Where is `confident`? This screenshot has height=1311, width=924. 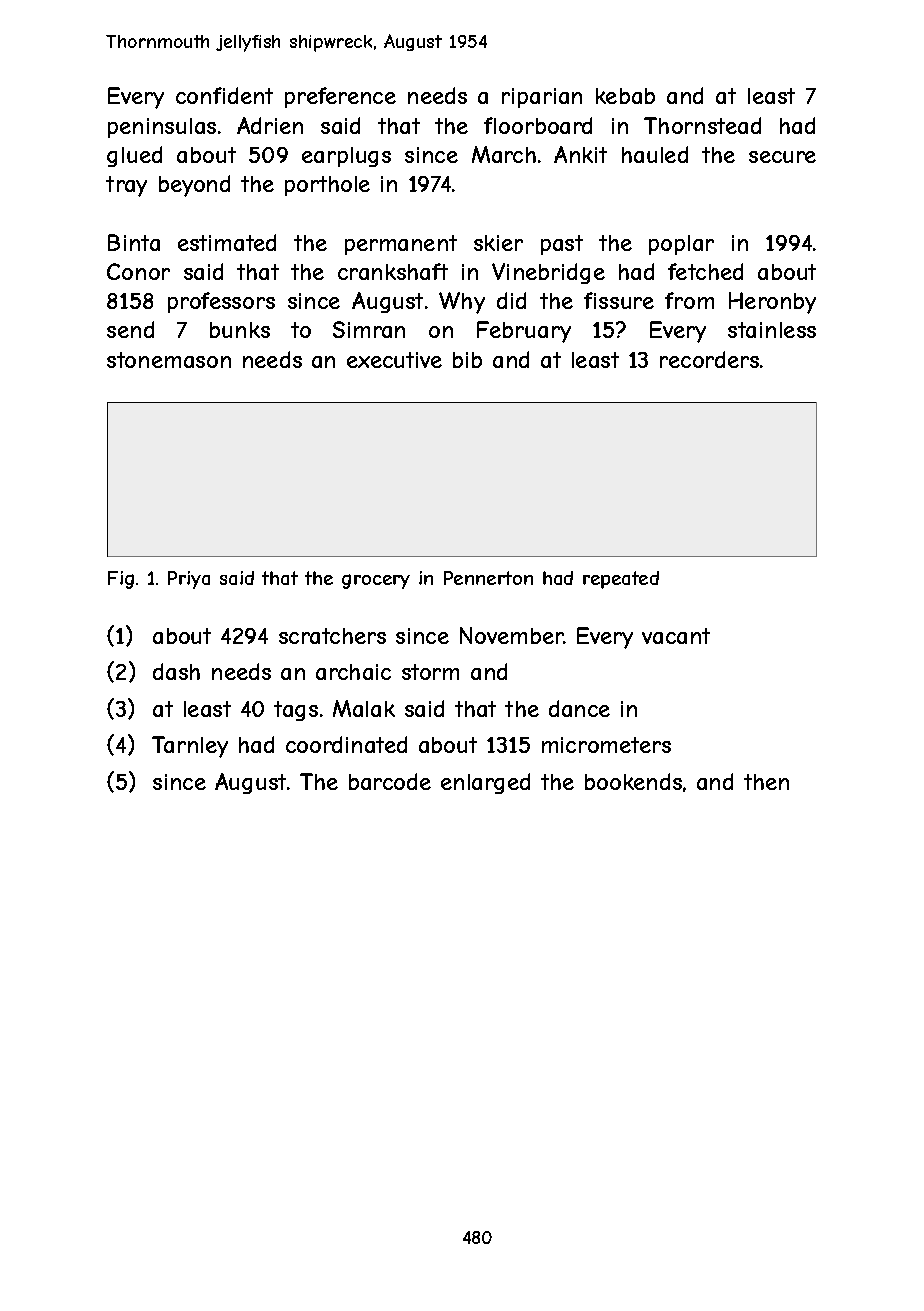
confident is located at coordinates (224, 95).
